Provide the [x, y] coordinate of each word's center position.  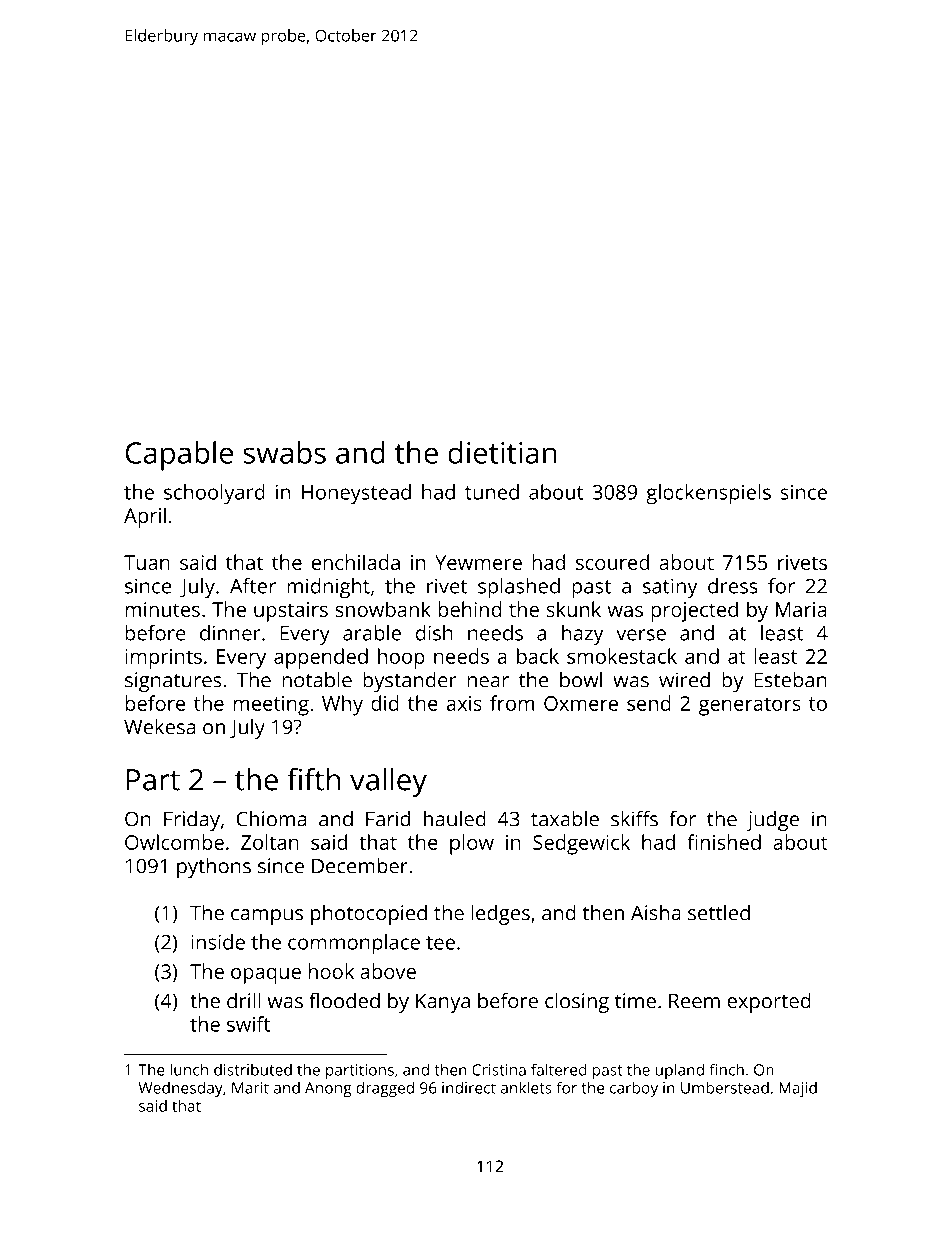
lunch [189, 1069]
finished [724, 842]
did [385, 703]
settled [719, 912]
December [360, 866]
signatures [173, 682]
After [253, 586]
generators [750, 706]
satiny [670, 588]
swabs [284, 452]
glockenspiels [708, 494]
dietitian [502, 452]
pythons [214, 868]
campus [267, 917]
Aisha [656, 913]
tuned [492, 492]
